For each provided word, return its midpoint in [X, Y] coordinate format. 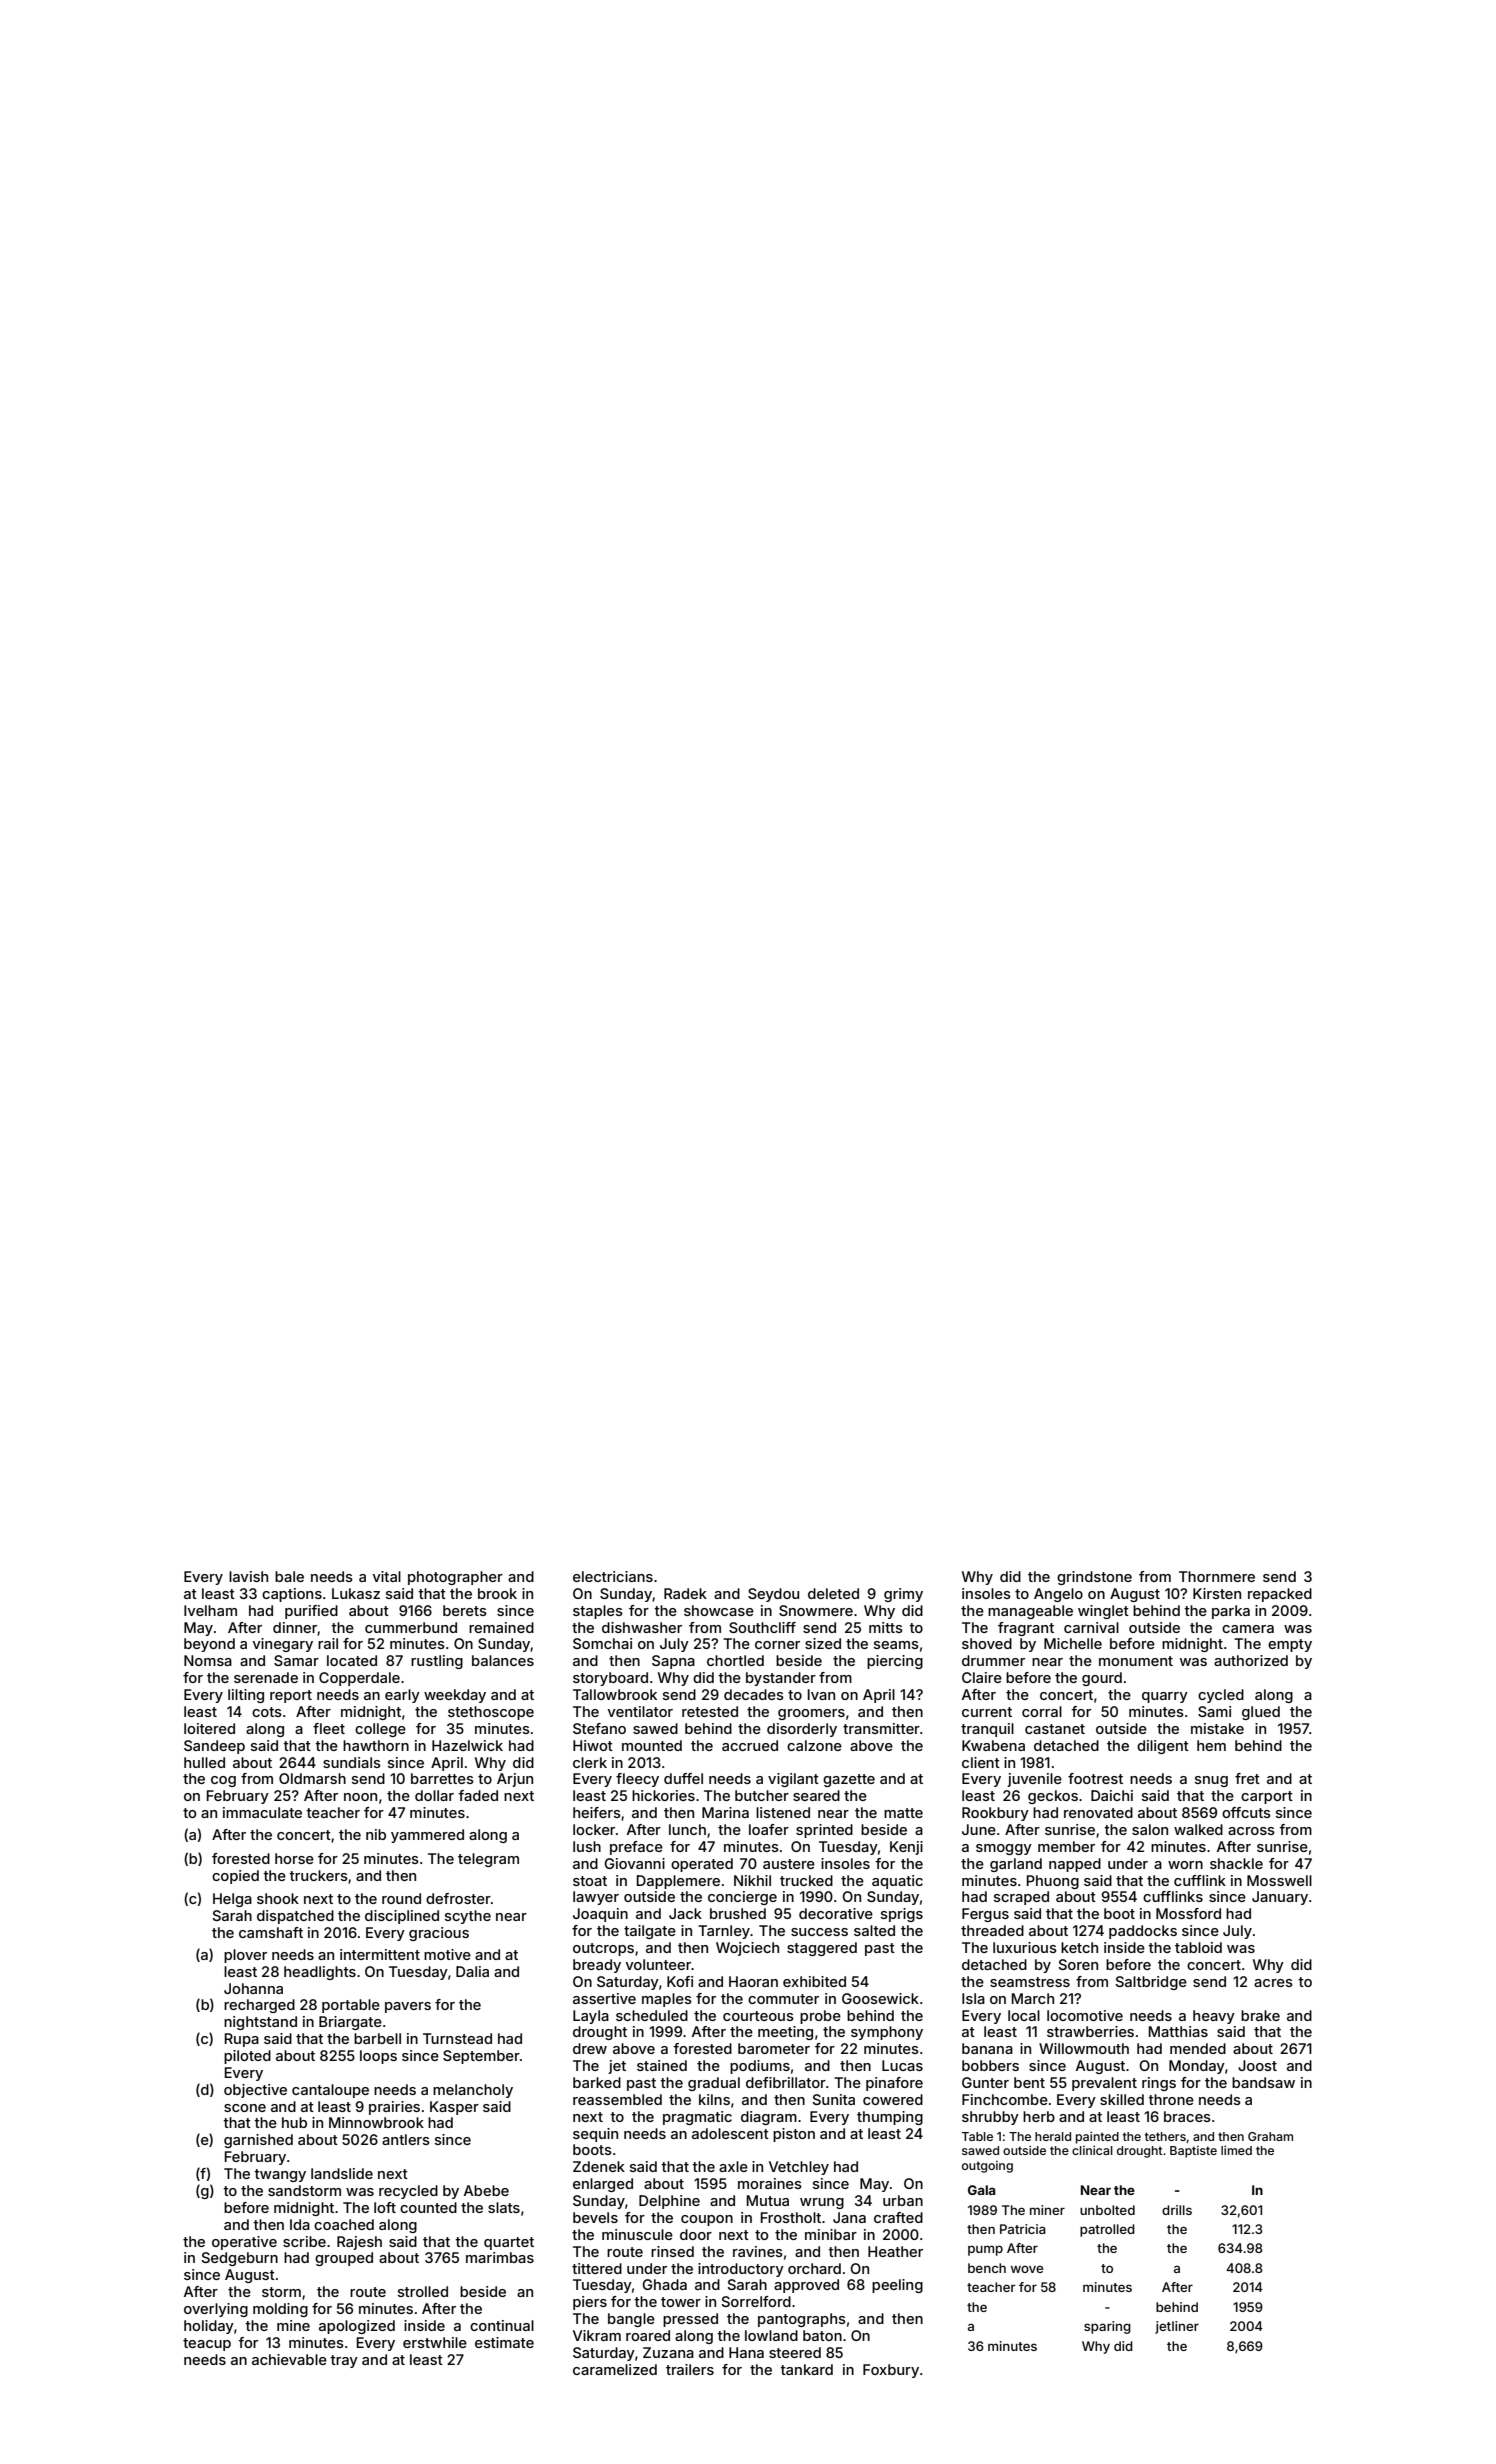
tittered [597, 2268]
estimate [504, 2342]
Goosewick [880, 1998]
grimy [903, 1595]
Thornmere [1217, 1576]
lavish [248, 1576]
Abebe [486, 2190]
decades [754, 1694]
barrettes [442, 1778]
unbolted [1107, 2210]
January [1280, 1898]
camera [1248, 1629]
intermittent [380, 1954]
